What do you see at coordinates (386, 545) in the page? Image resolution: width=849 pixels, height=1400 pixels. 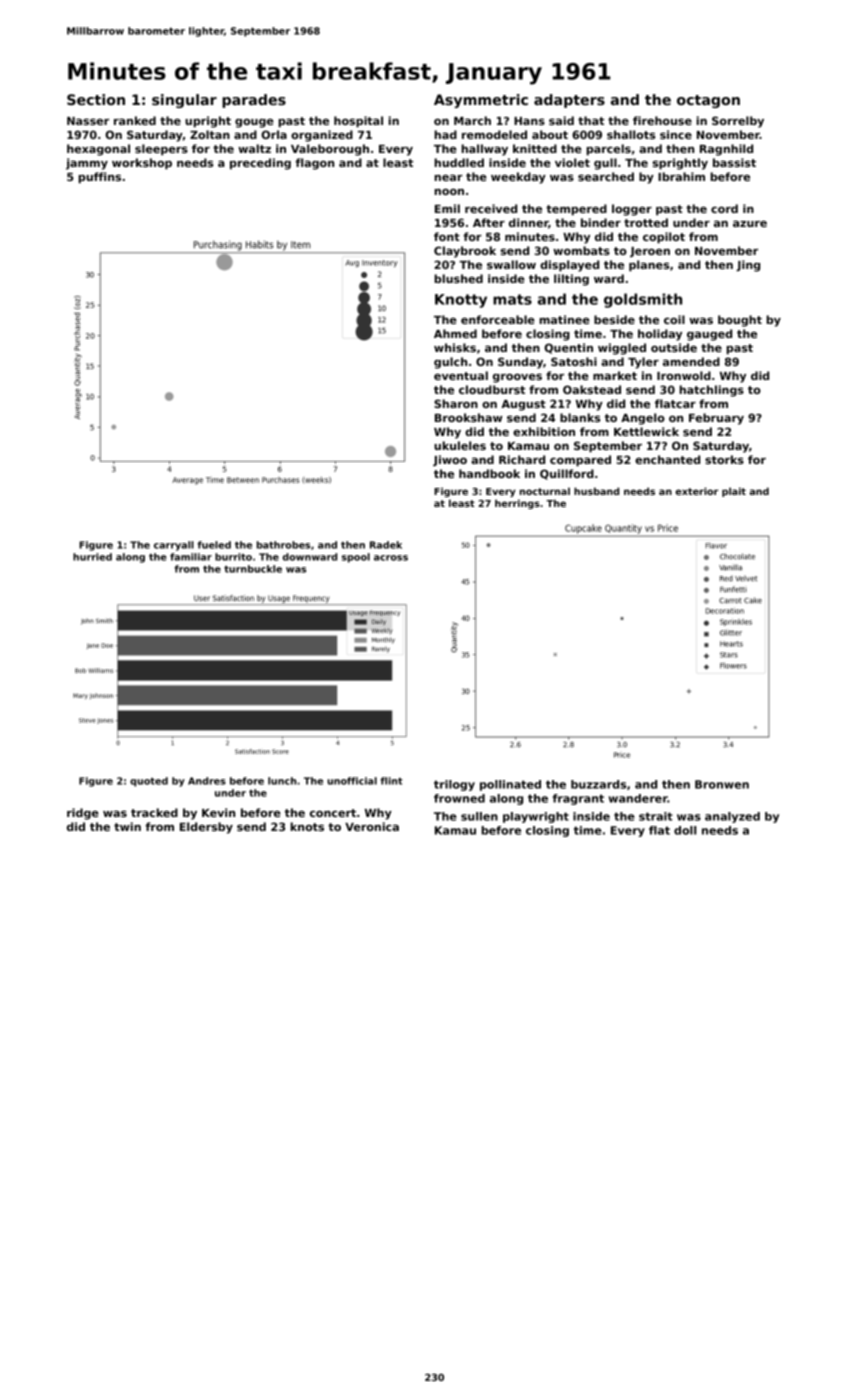 I see `Radek` at bounding box center [386, 545].
